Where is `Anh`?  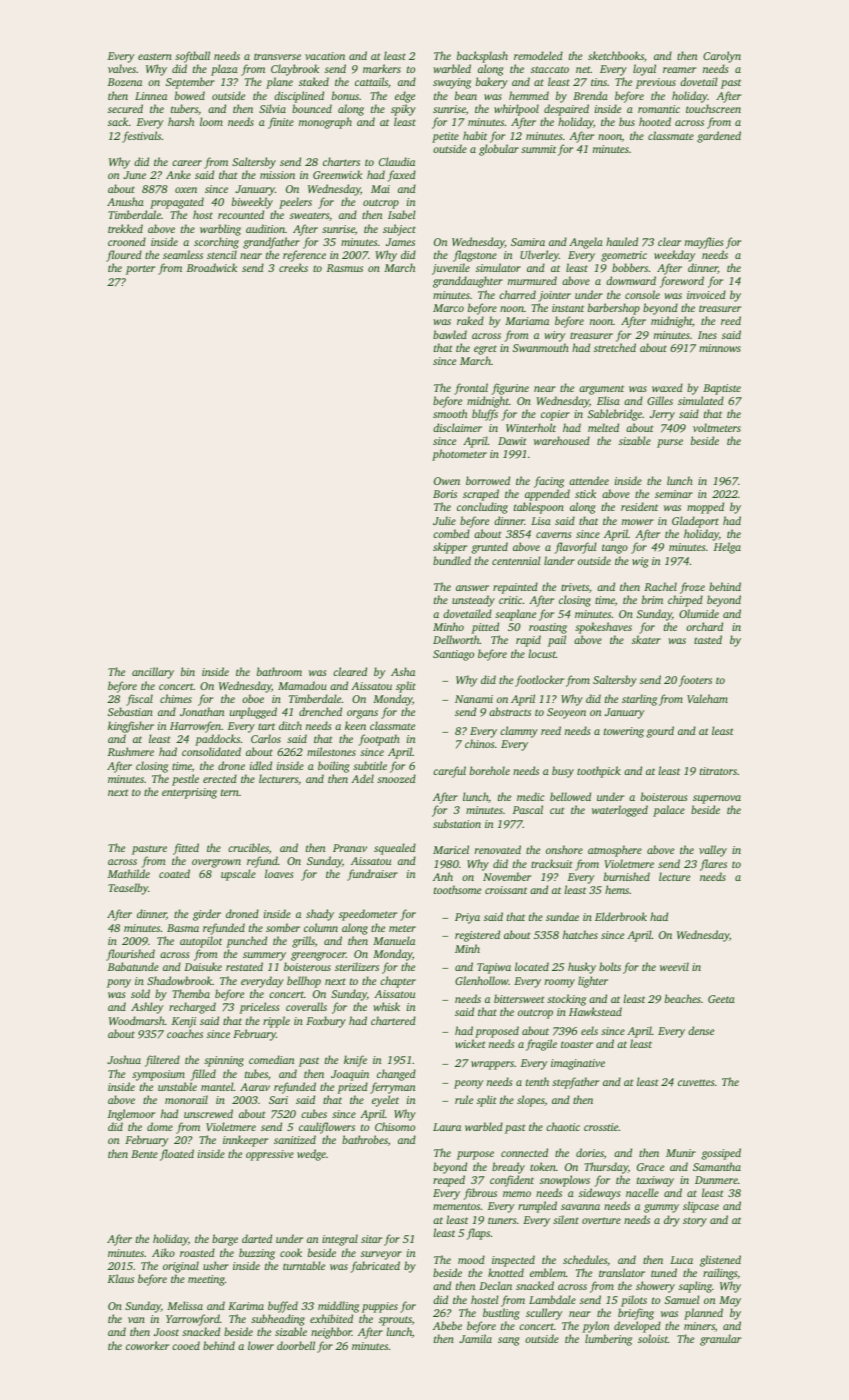 Anh is located at coordinates (443, 876).
